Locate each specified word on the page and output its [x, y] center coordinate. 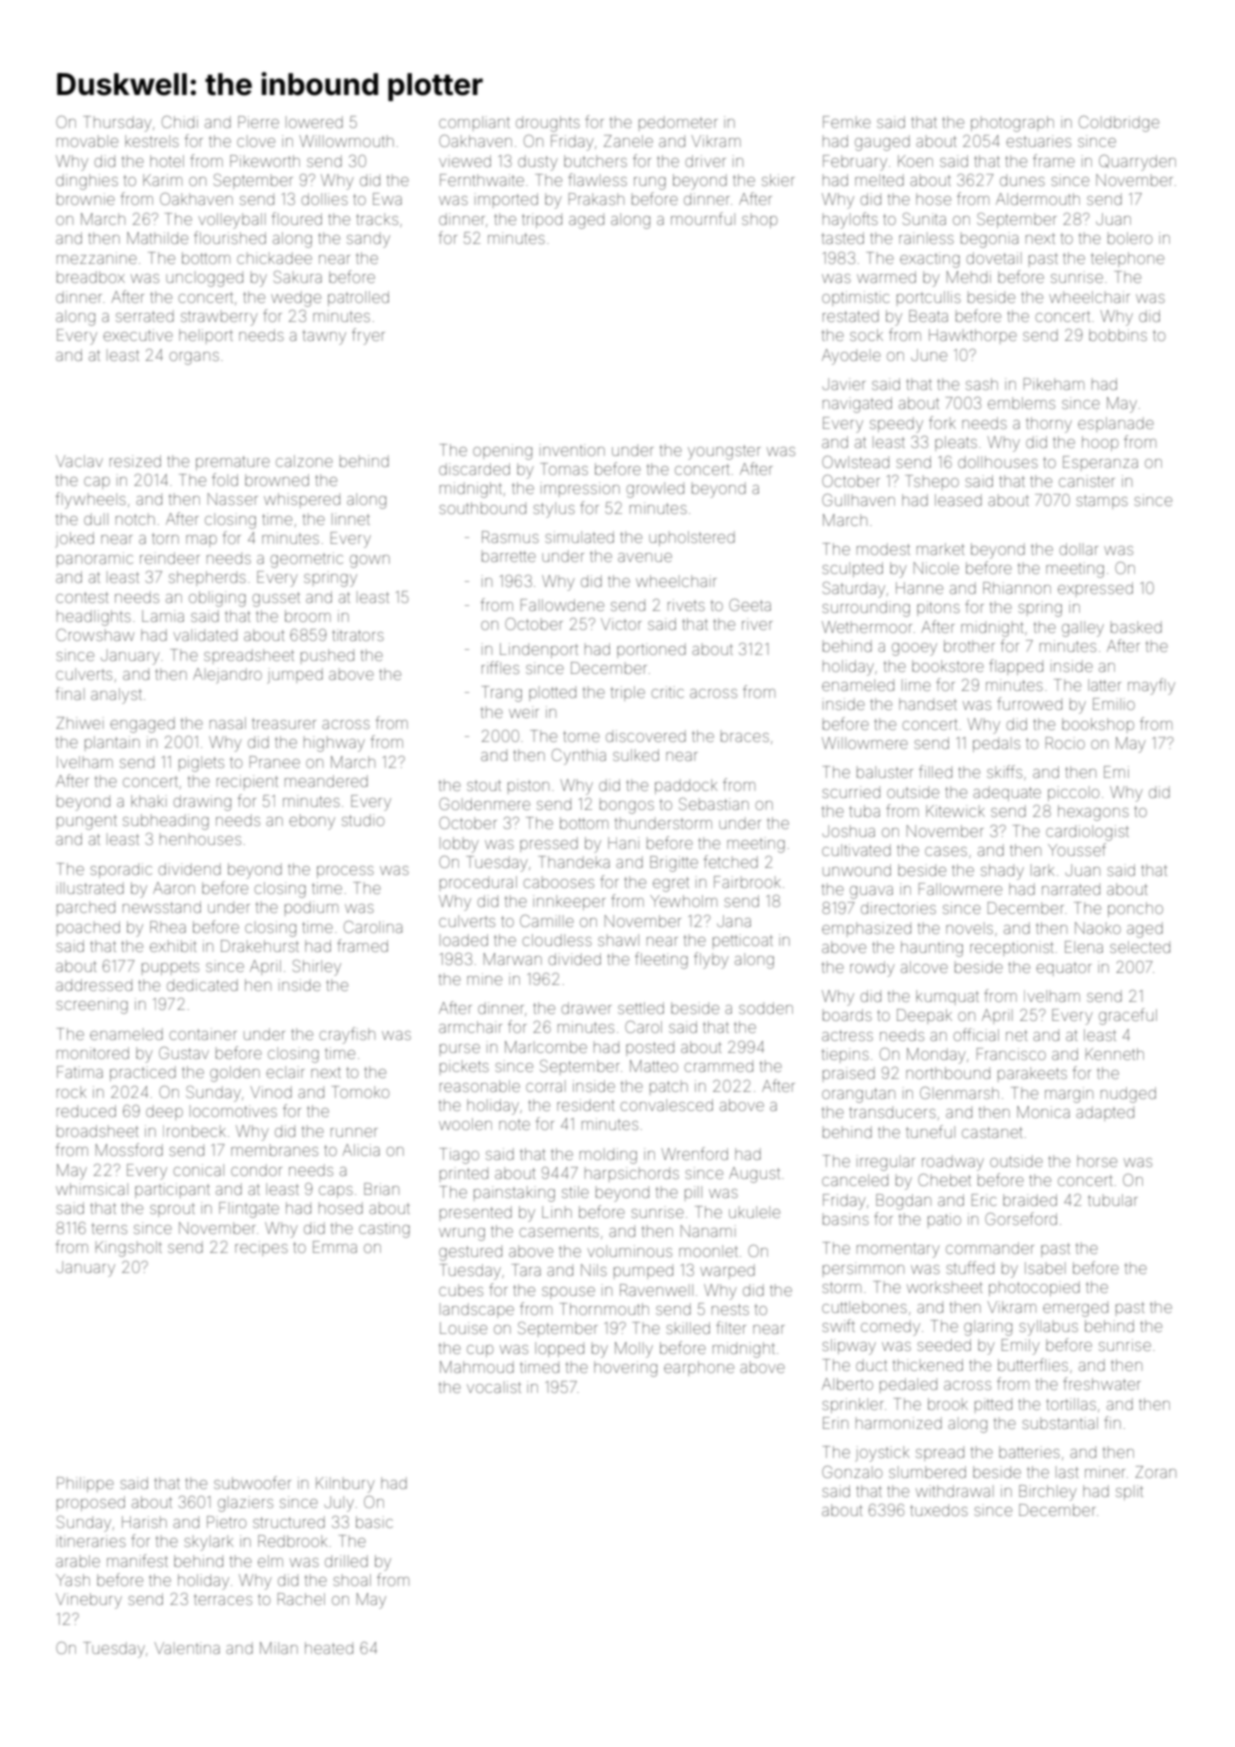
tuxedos [939, 1510]
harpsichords [632, 1174]
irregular [886, 1163]
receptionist [1011, 948]
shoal [352, 1580]
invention [572, 450]
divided [575, 959]
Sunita [924, 219]
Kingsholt [129, 1249]
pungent [87, 823]
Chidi [180, 122]
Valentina [187, 1648]
